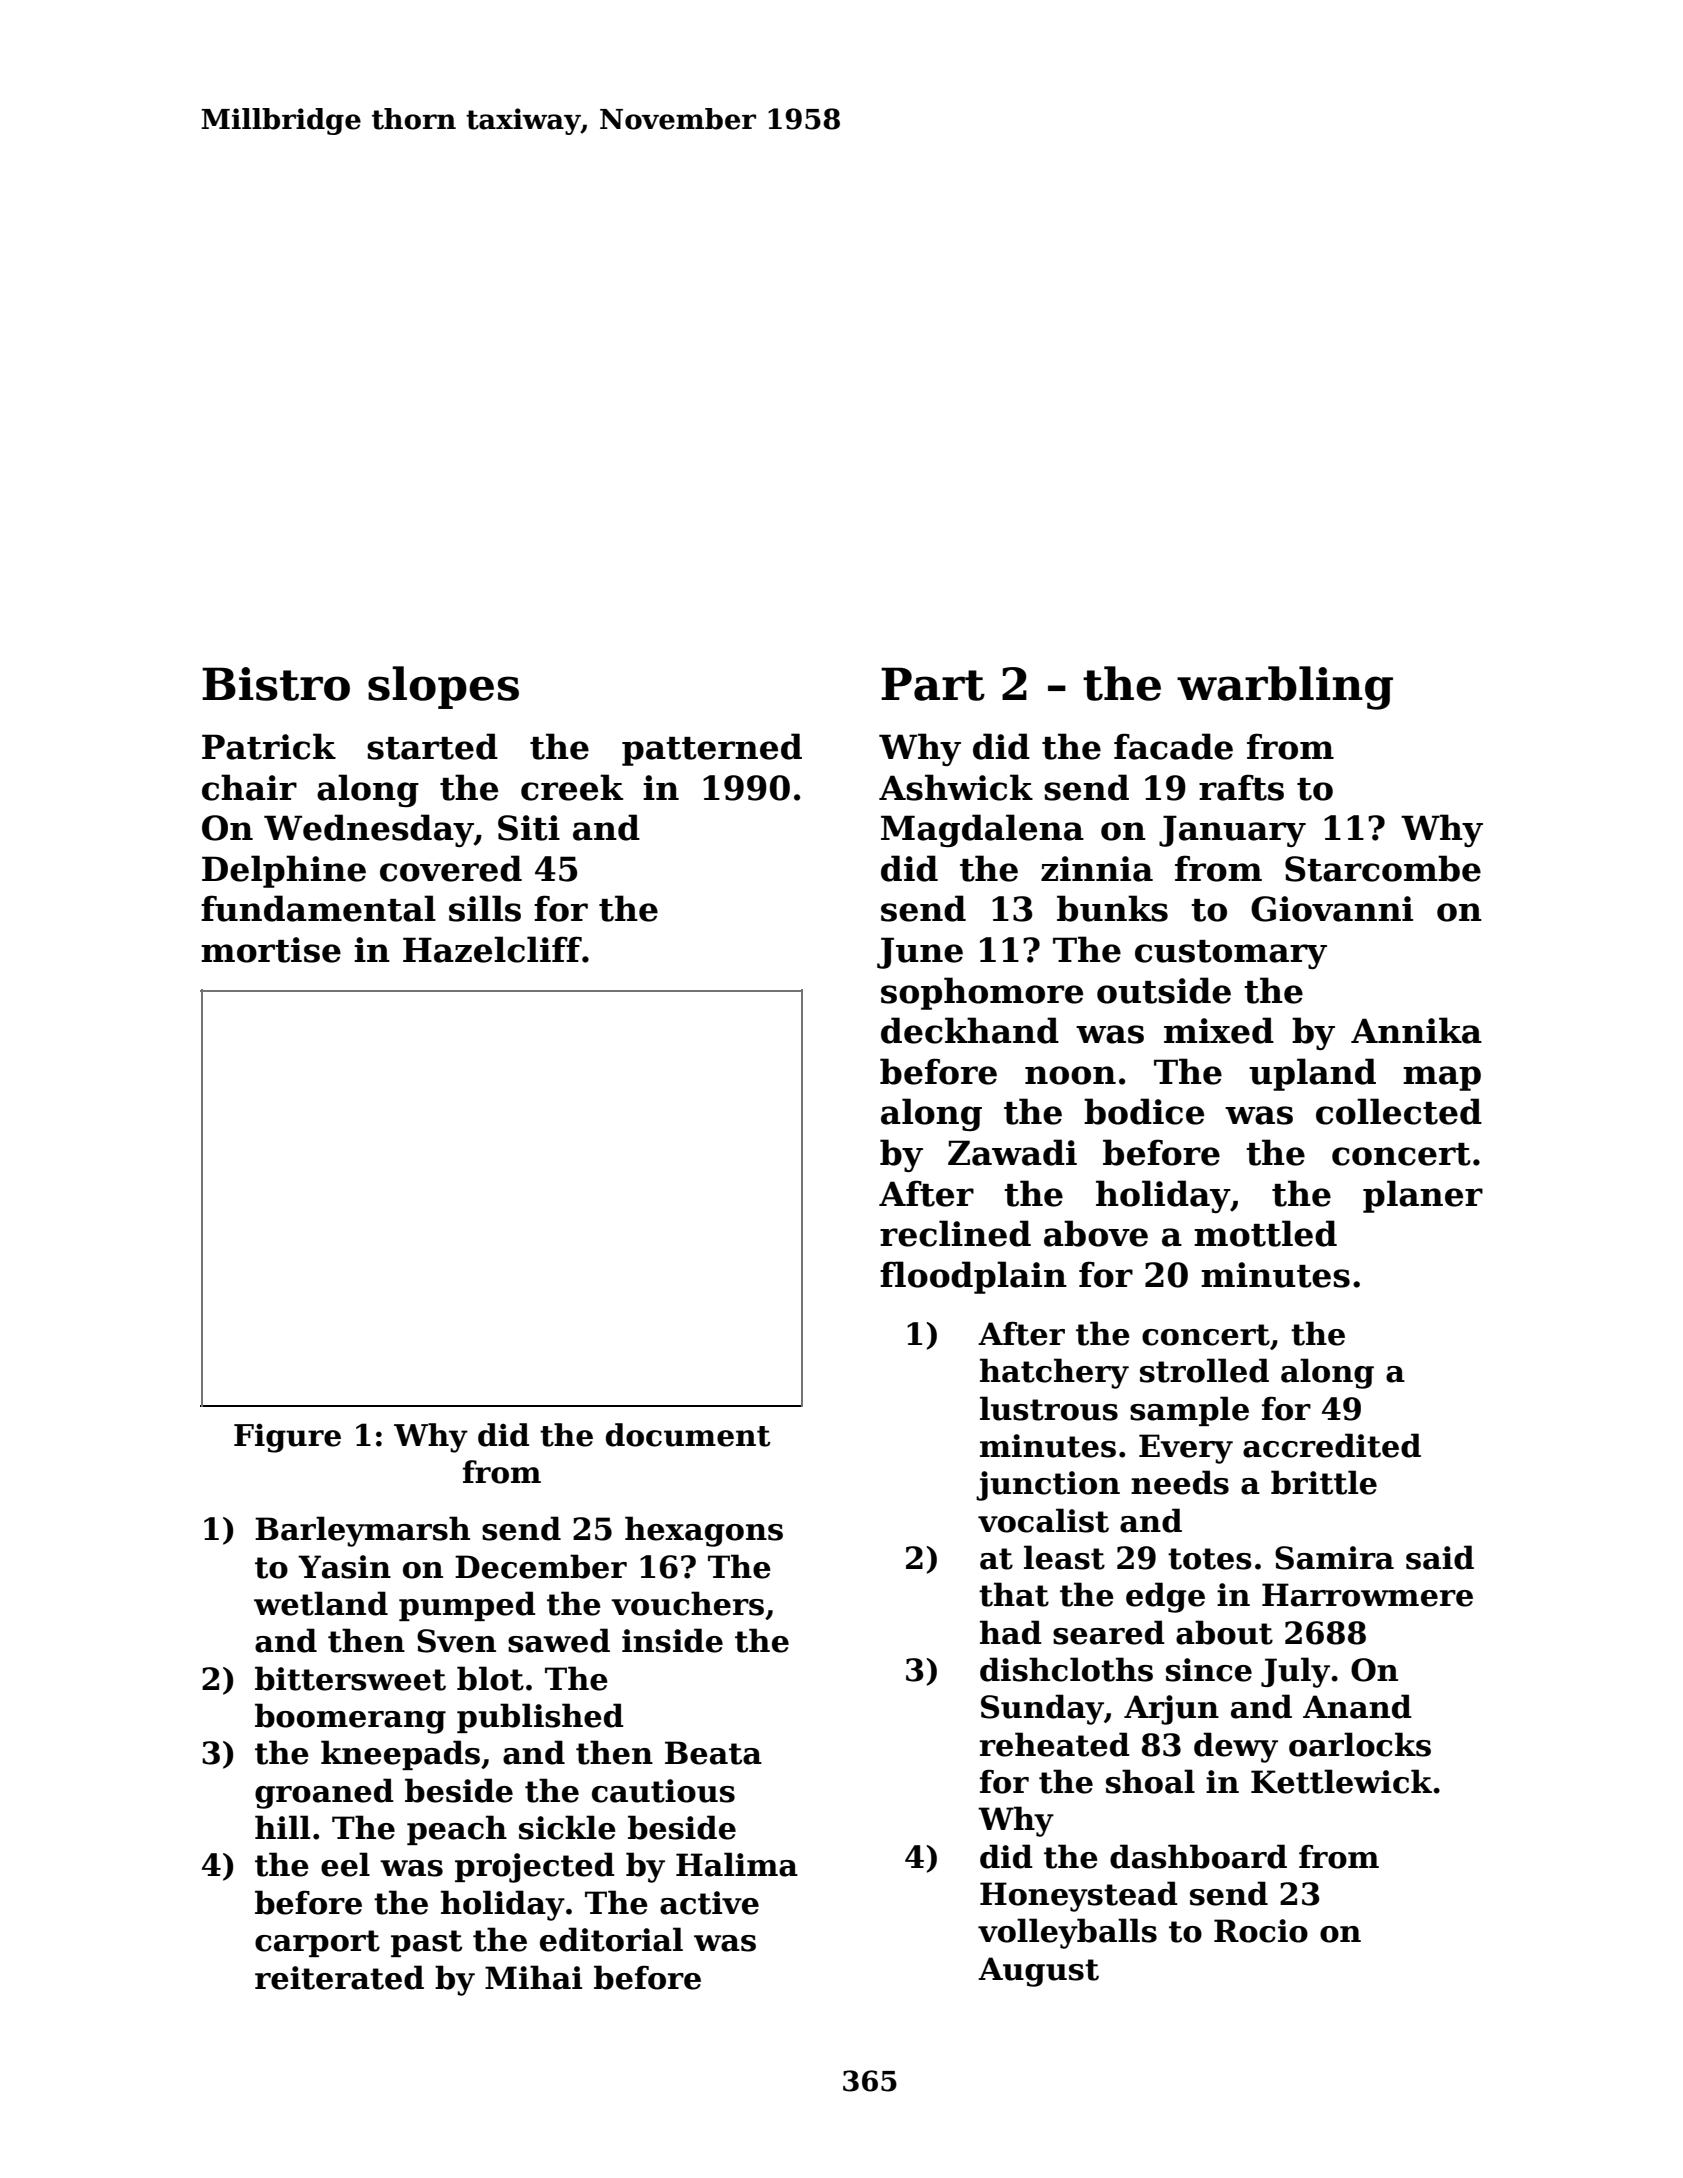  Describe the element at coordinates (1383, 868) in the screenshot. I see `Starcombe` at that location.
